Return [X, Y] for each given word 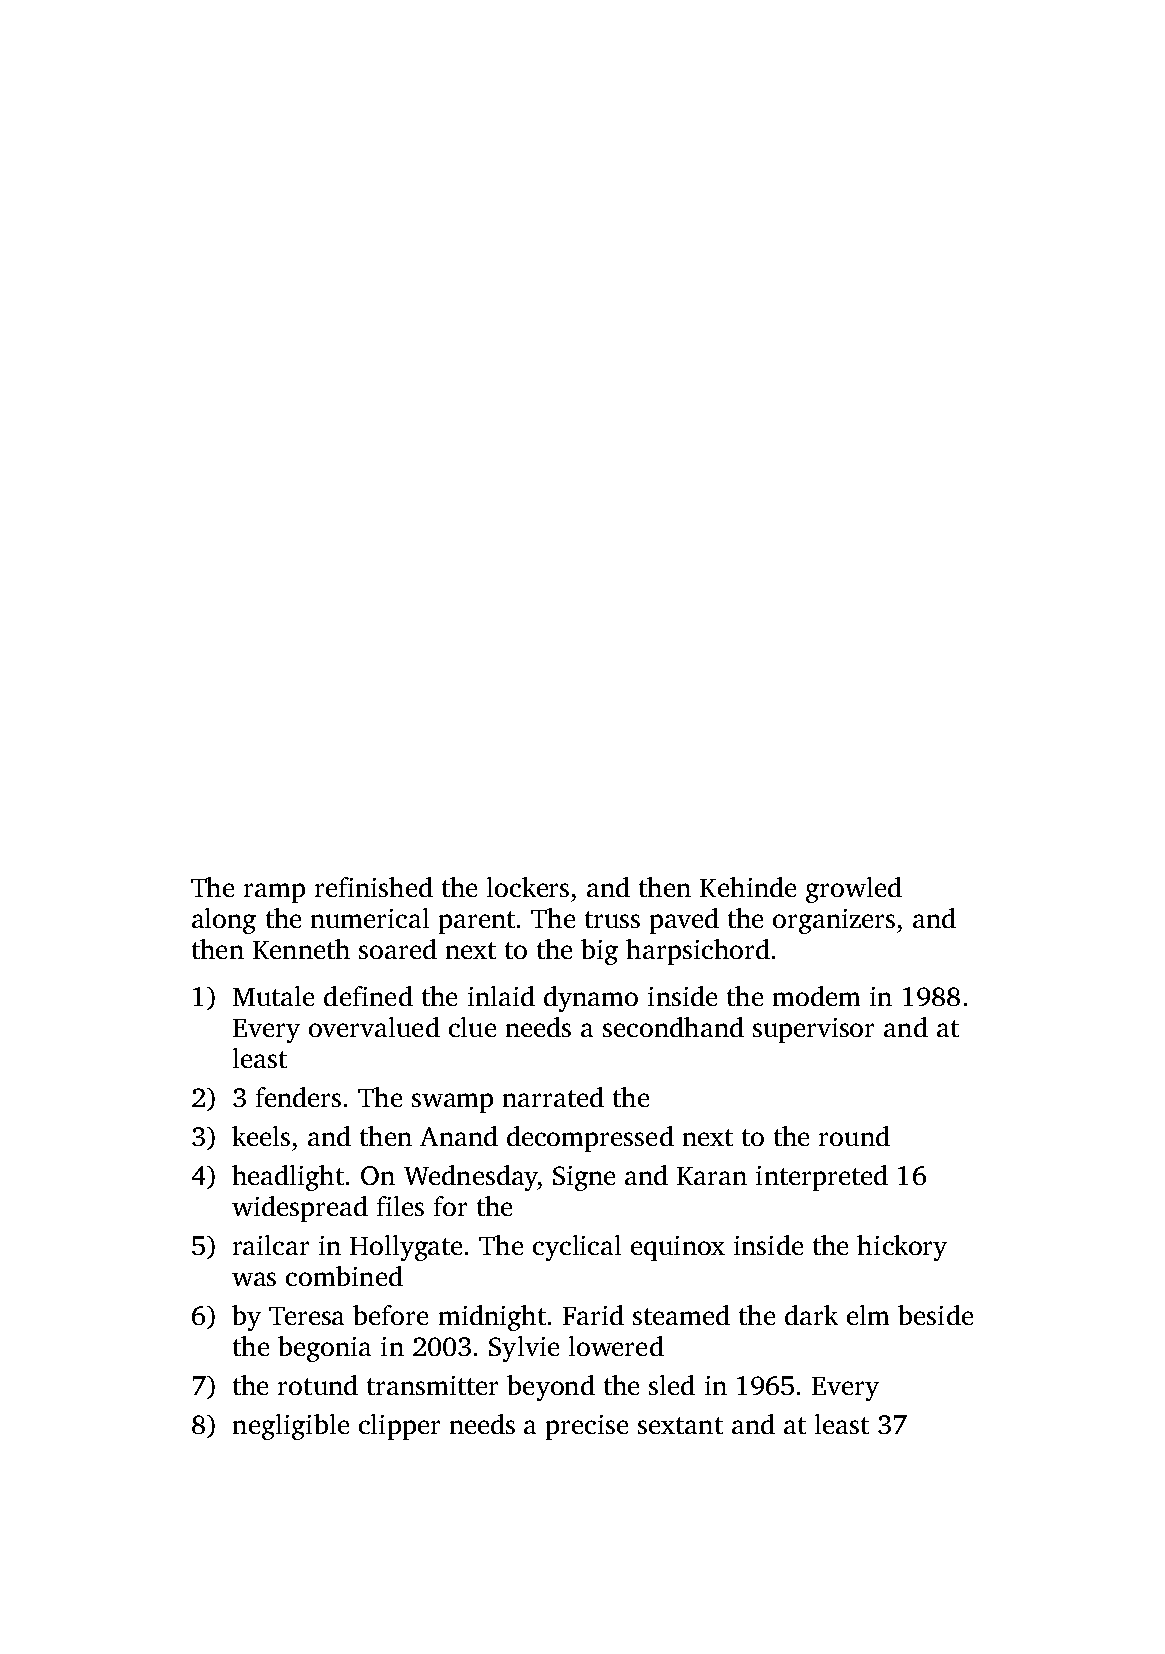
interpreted [822, 1178]
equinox [678, 1248]
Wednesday [470, 1178]
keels [261, 1136]
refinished [374, 887]
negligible [291, 1427]
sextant [680, 1425]
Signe [584, 1178]
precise [587, 1427]
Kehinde [748, 887]
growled [854, 890]
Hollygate [406, 1248]
